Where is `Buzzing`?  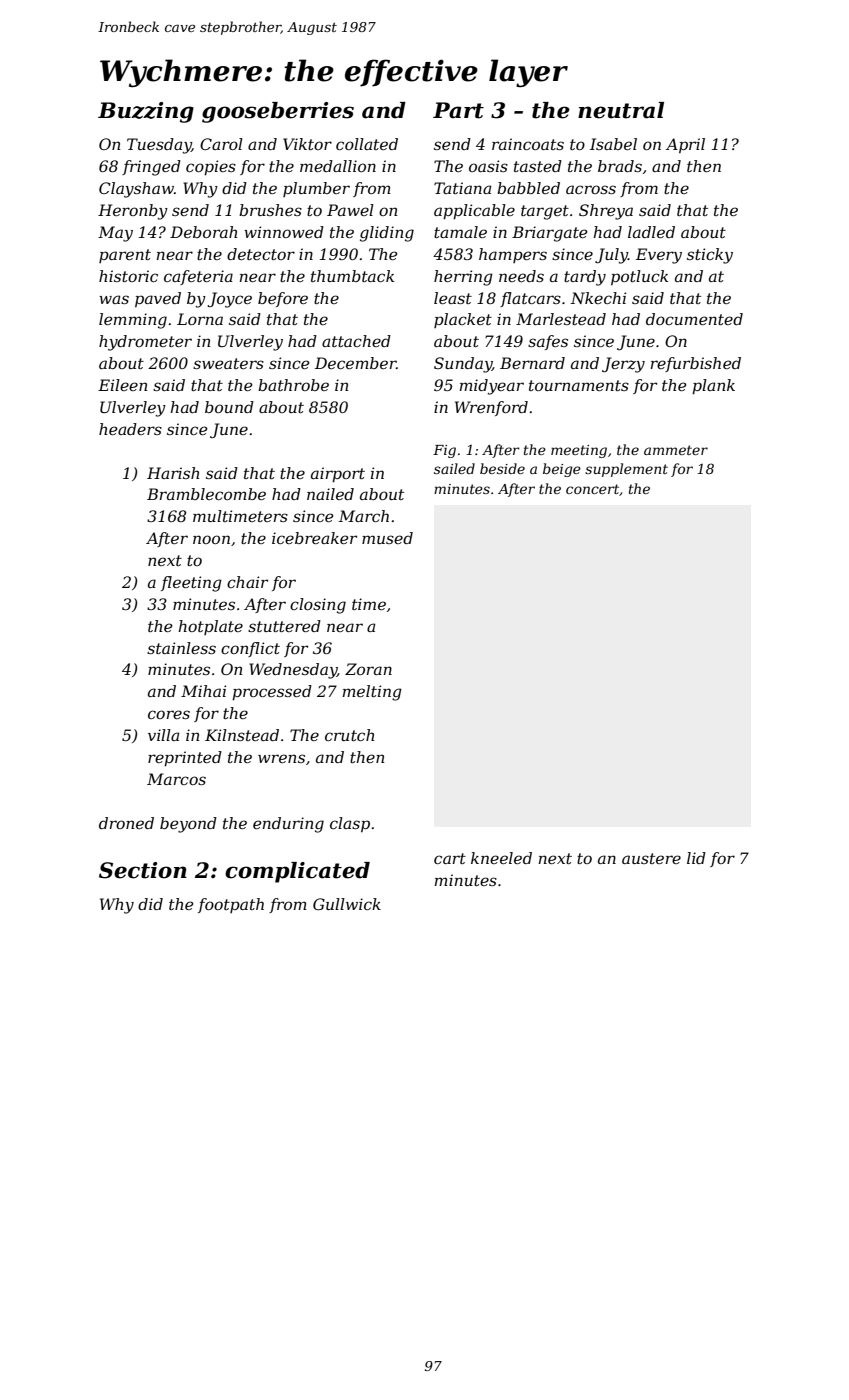 Buzzing is located at coordinates (146, 112).
